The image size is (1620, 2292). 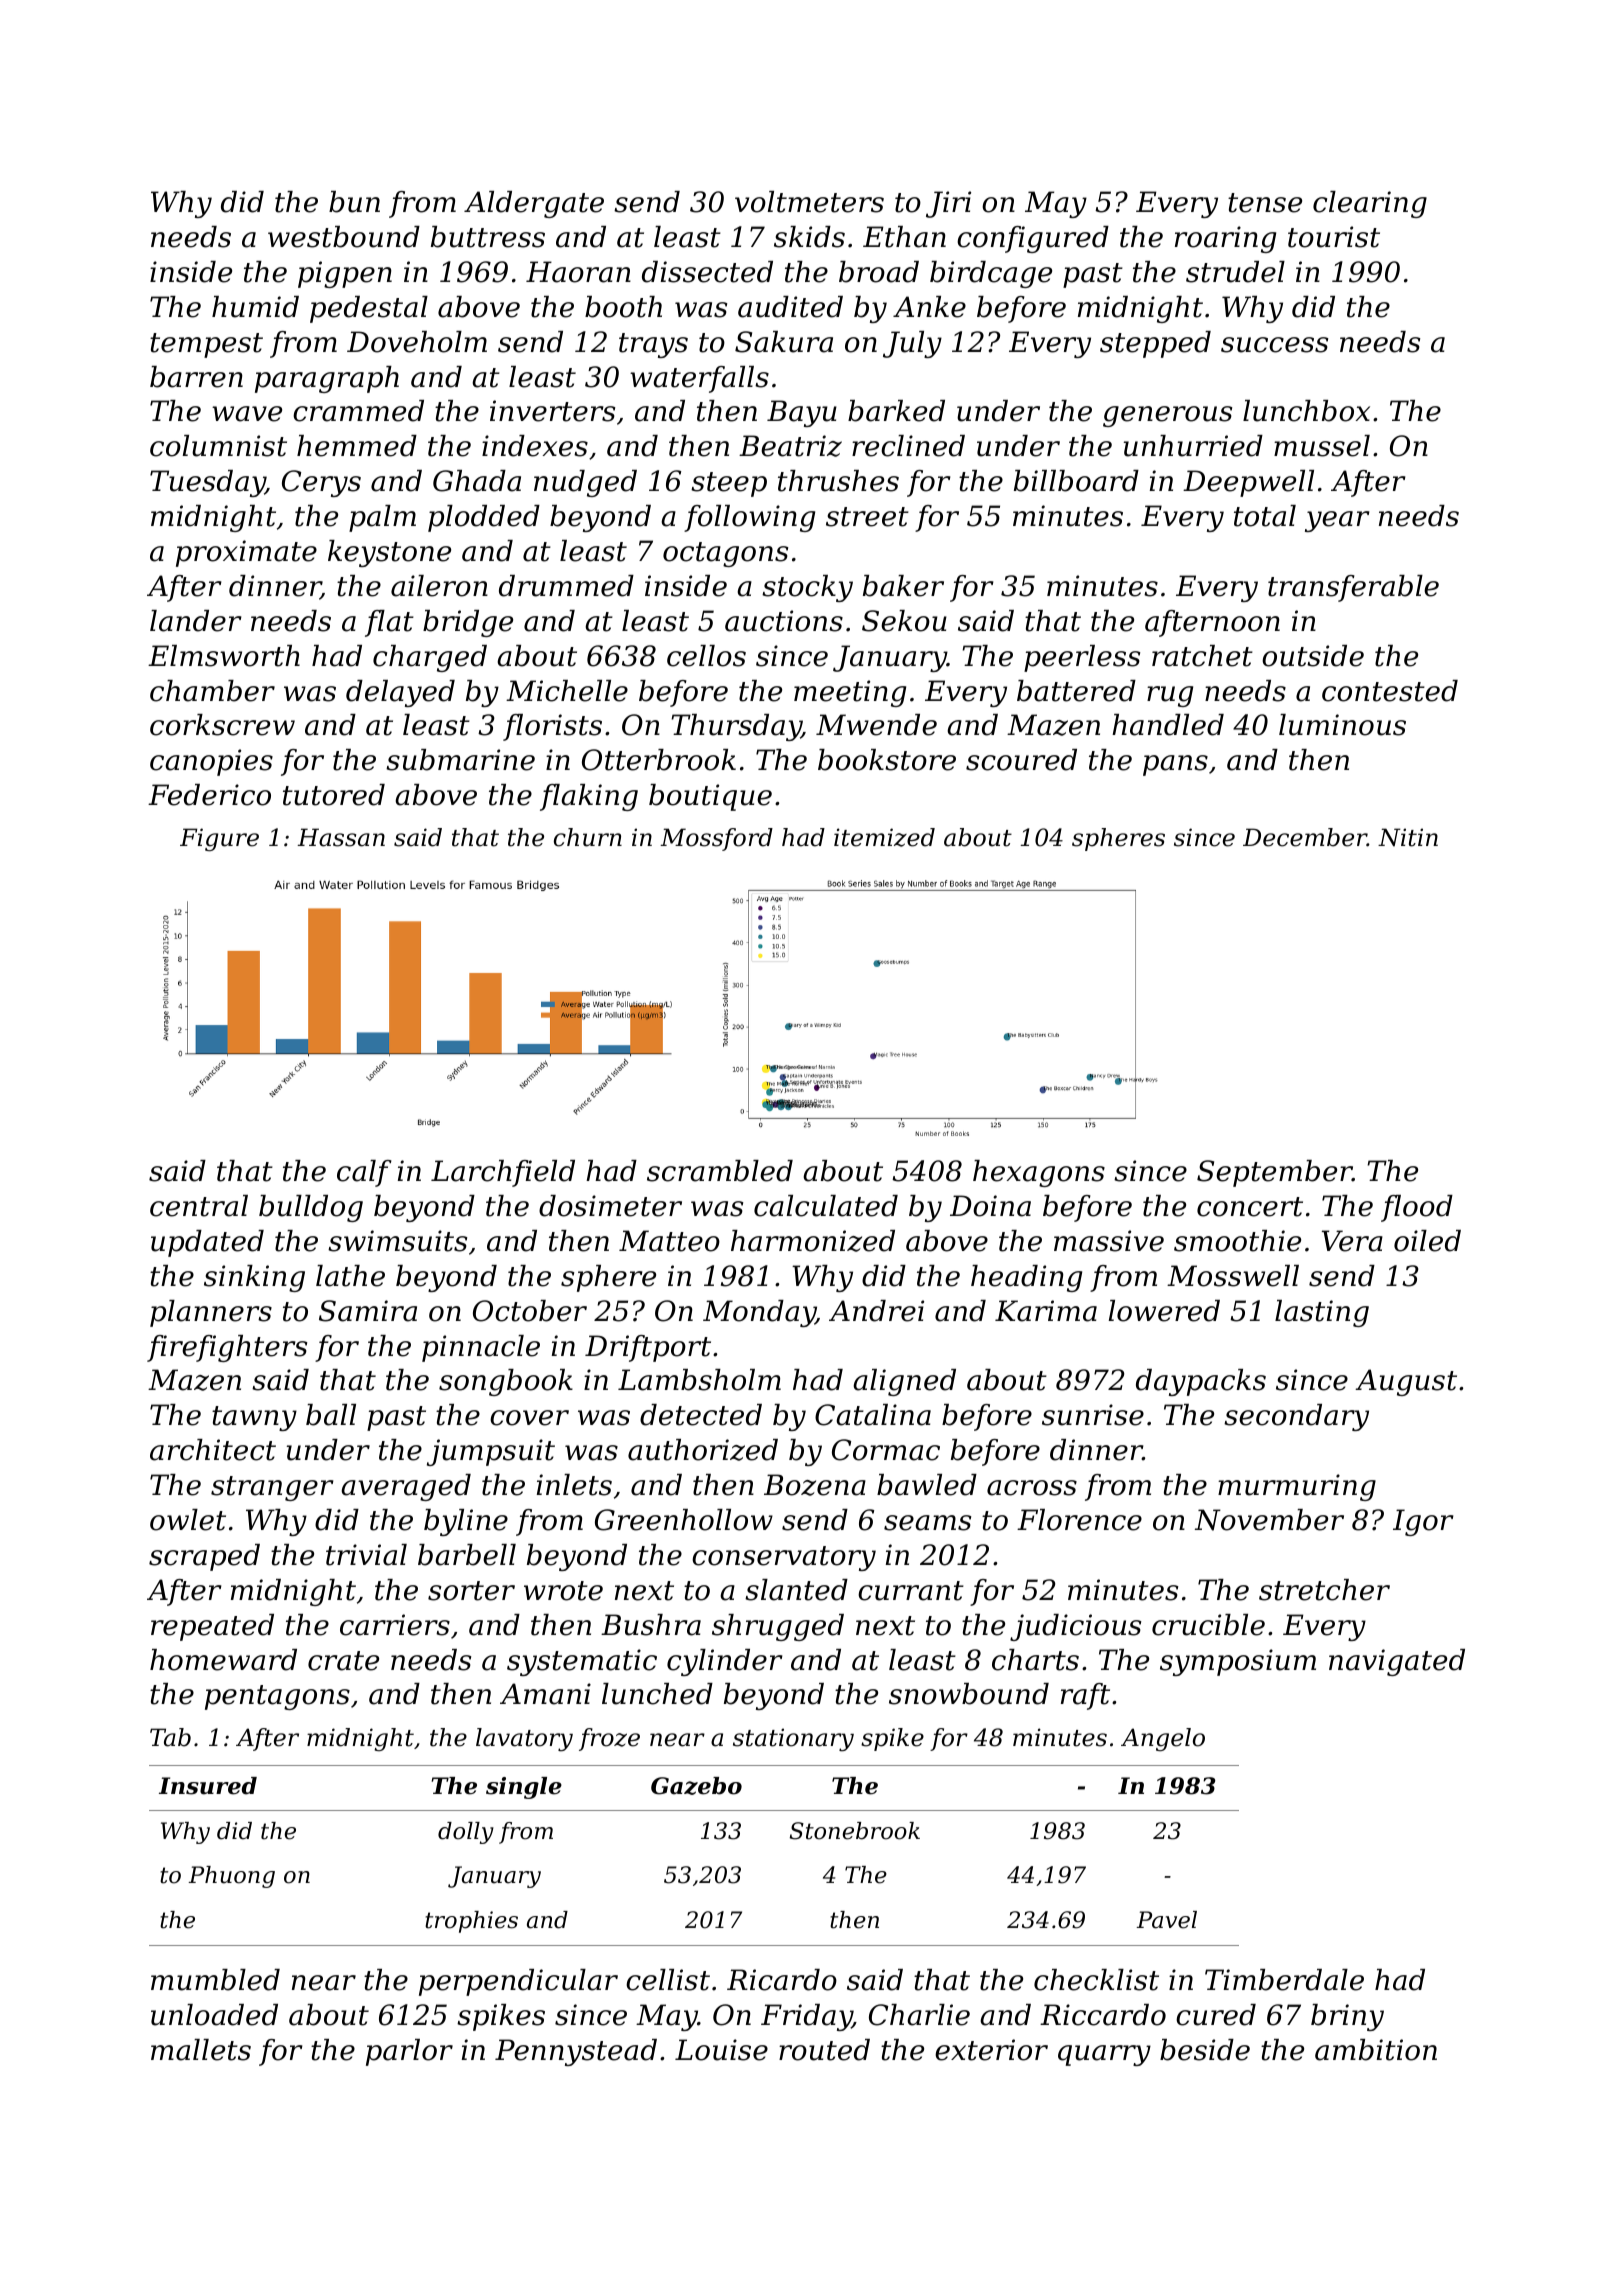 I want to click on voltmeters, so click(x=809, y=202).
